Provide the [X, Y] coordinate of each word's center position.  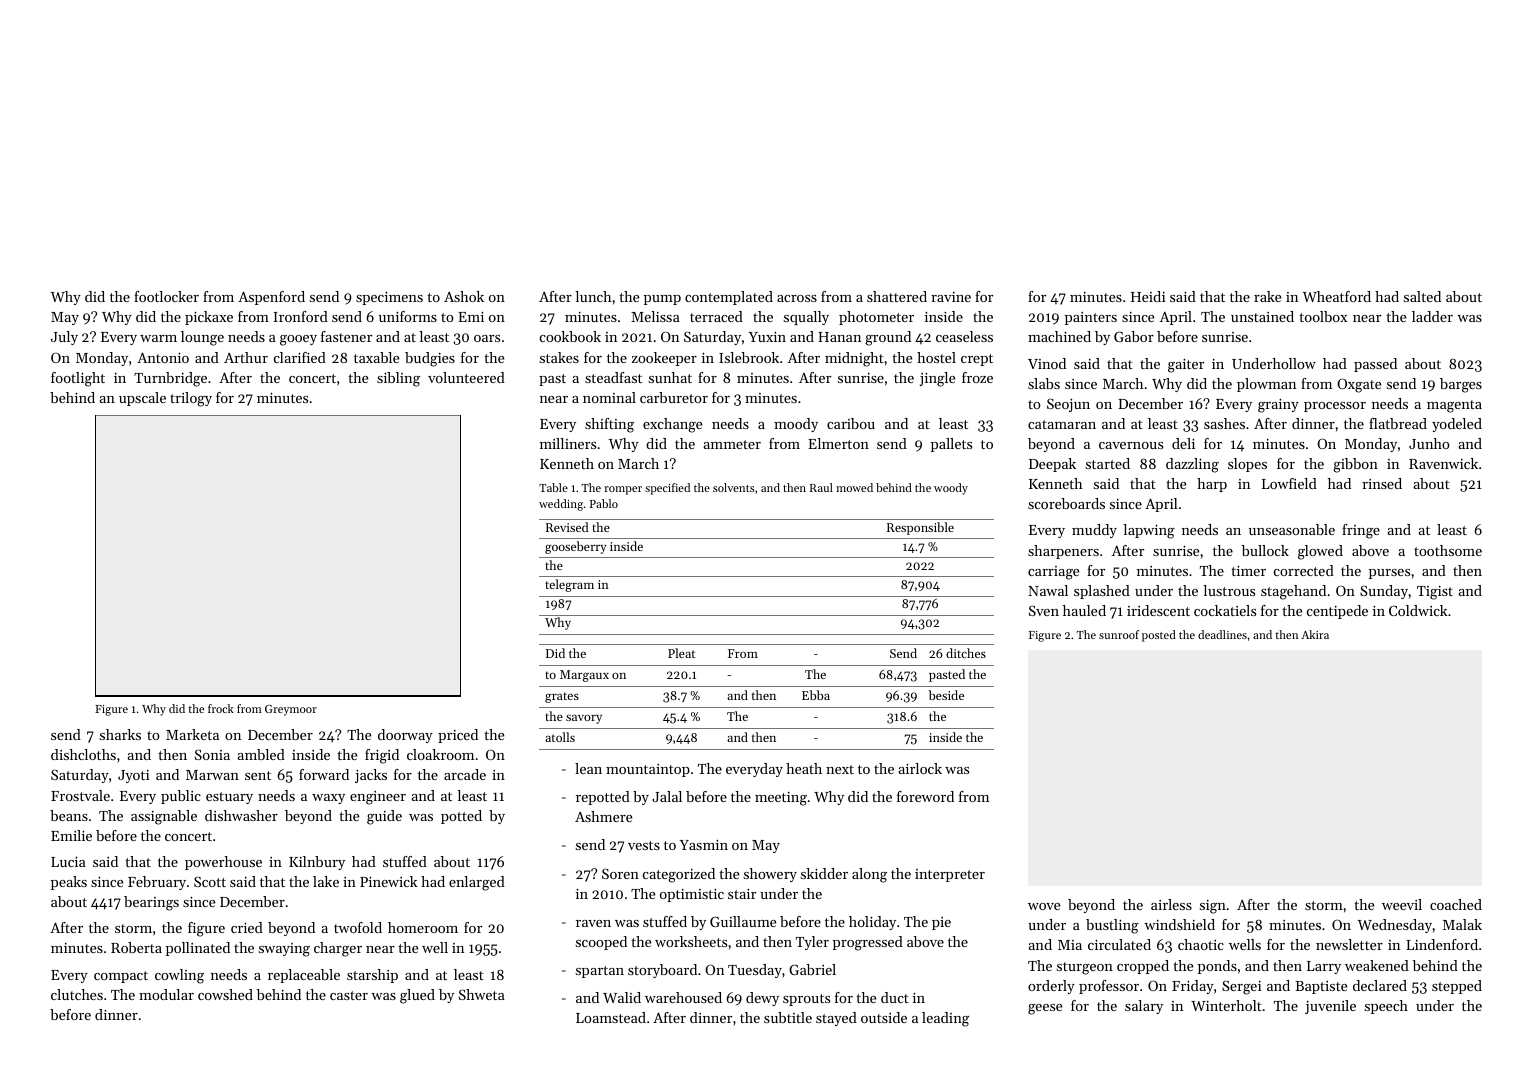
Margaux [584, 676]
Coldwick [1418, 610]
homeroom [423, 927]
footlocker [166, 296]
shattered [897, 296]
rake [1267, 296]
